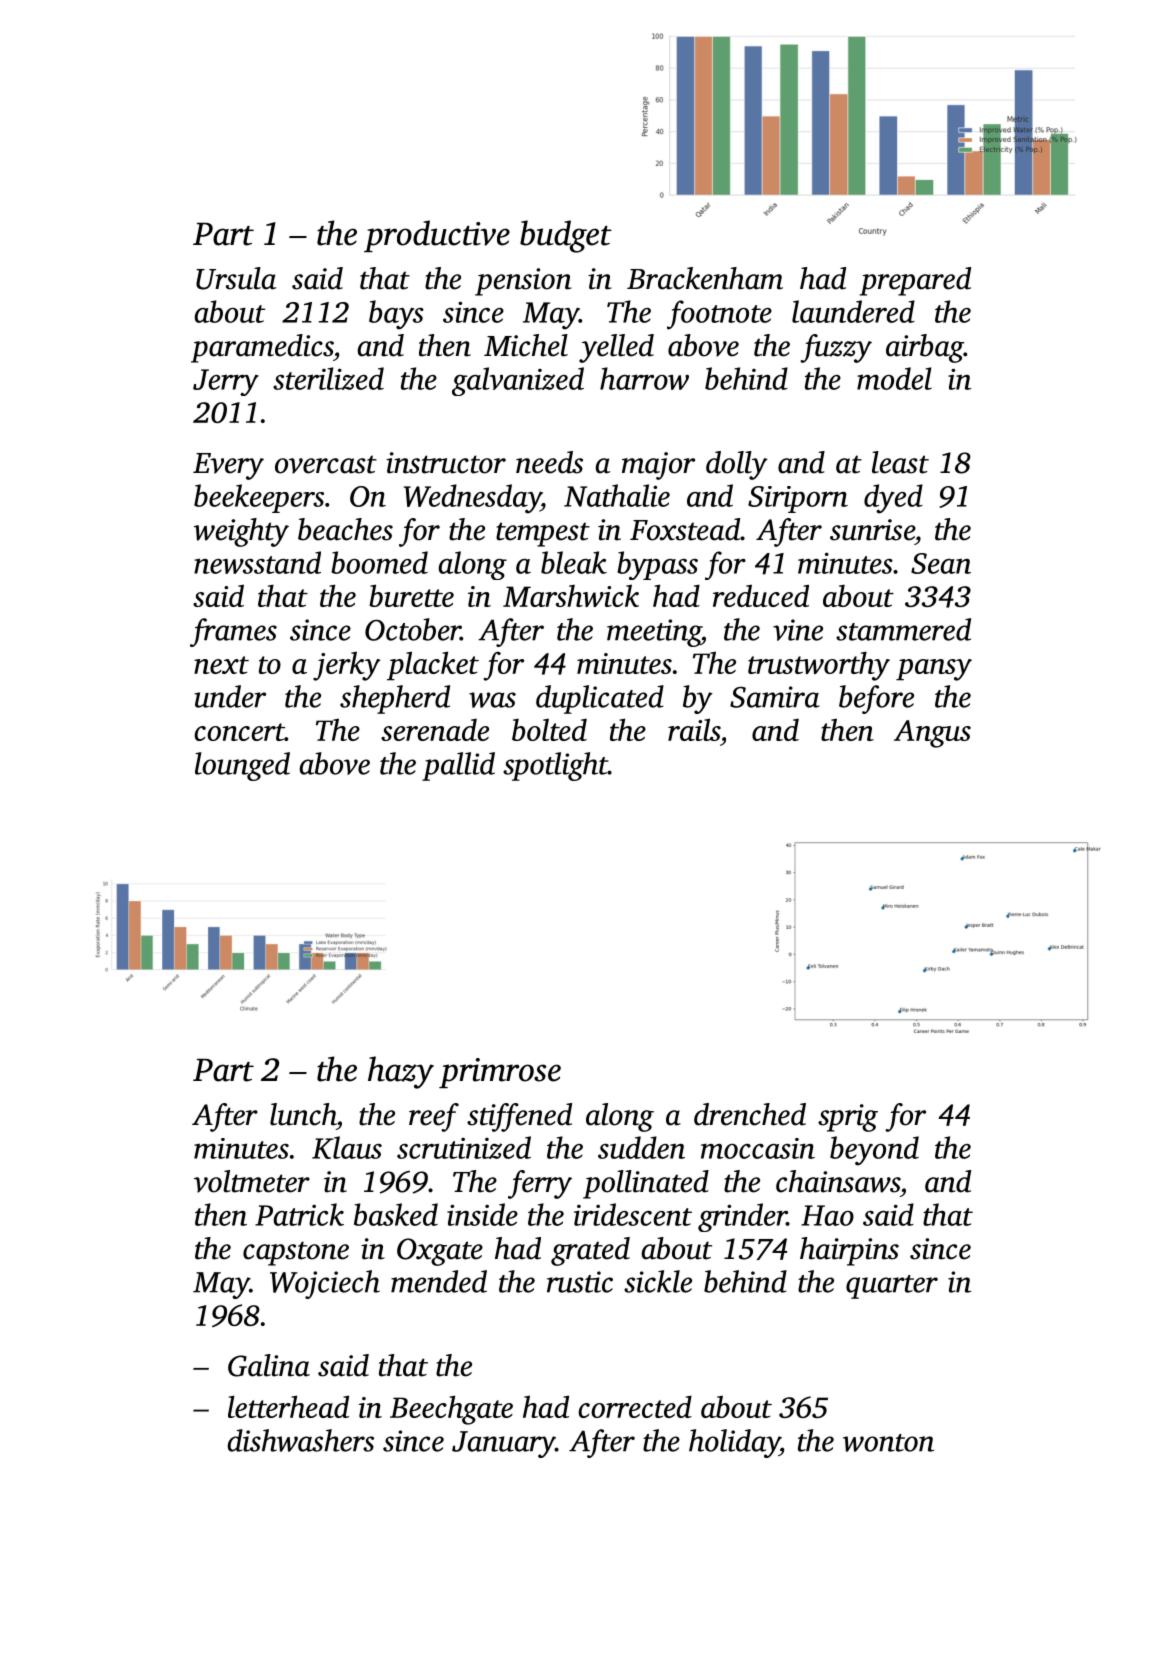  What do you see at coordinates (819, 666) in the screenshot?
I see `trustworthy` at bounding box center [819, 666].
